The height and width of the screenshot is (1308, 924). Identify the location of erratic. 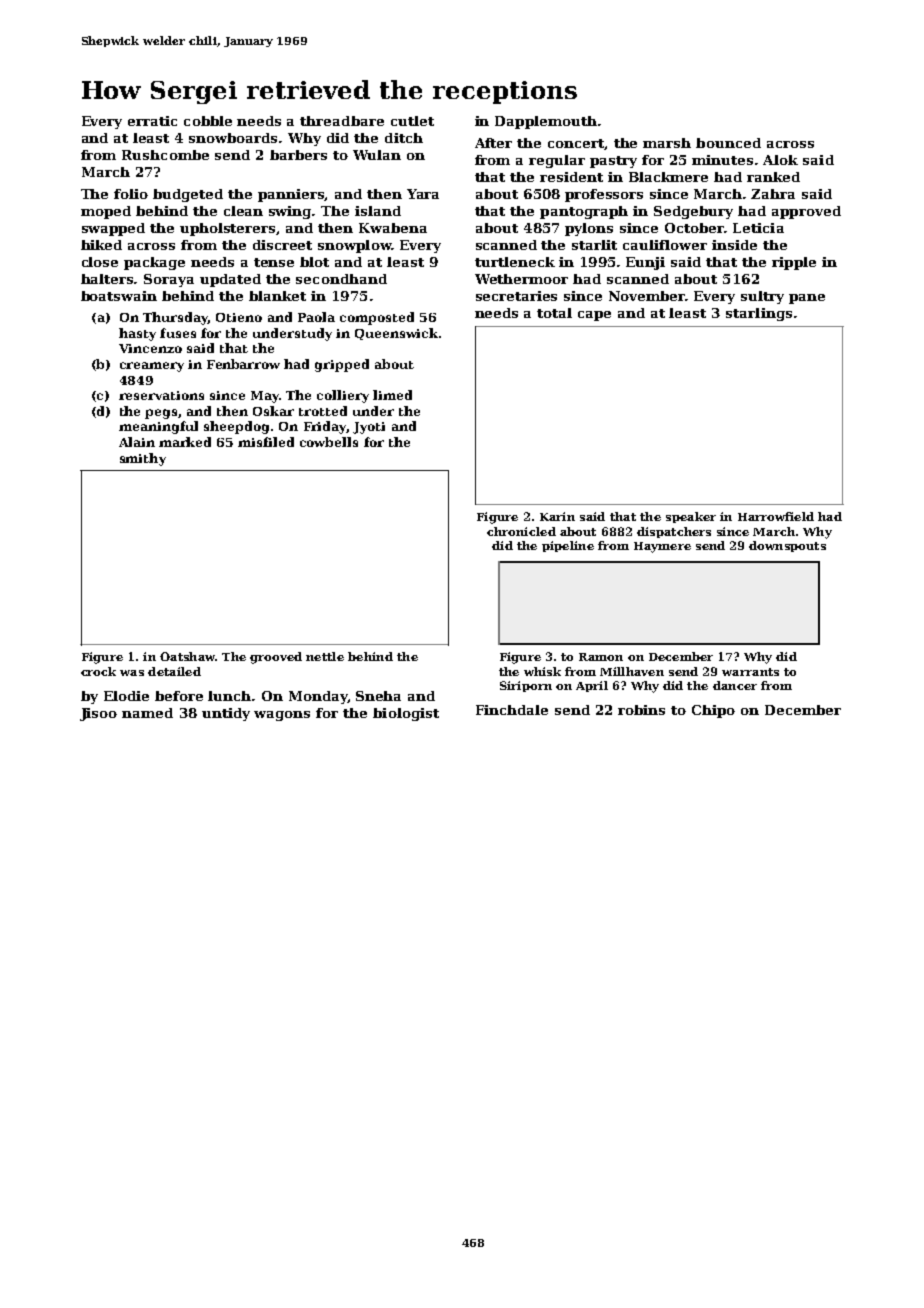
(152, 121).
